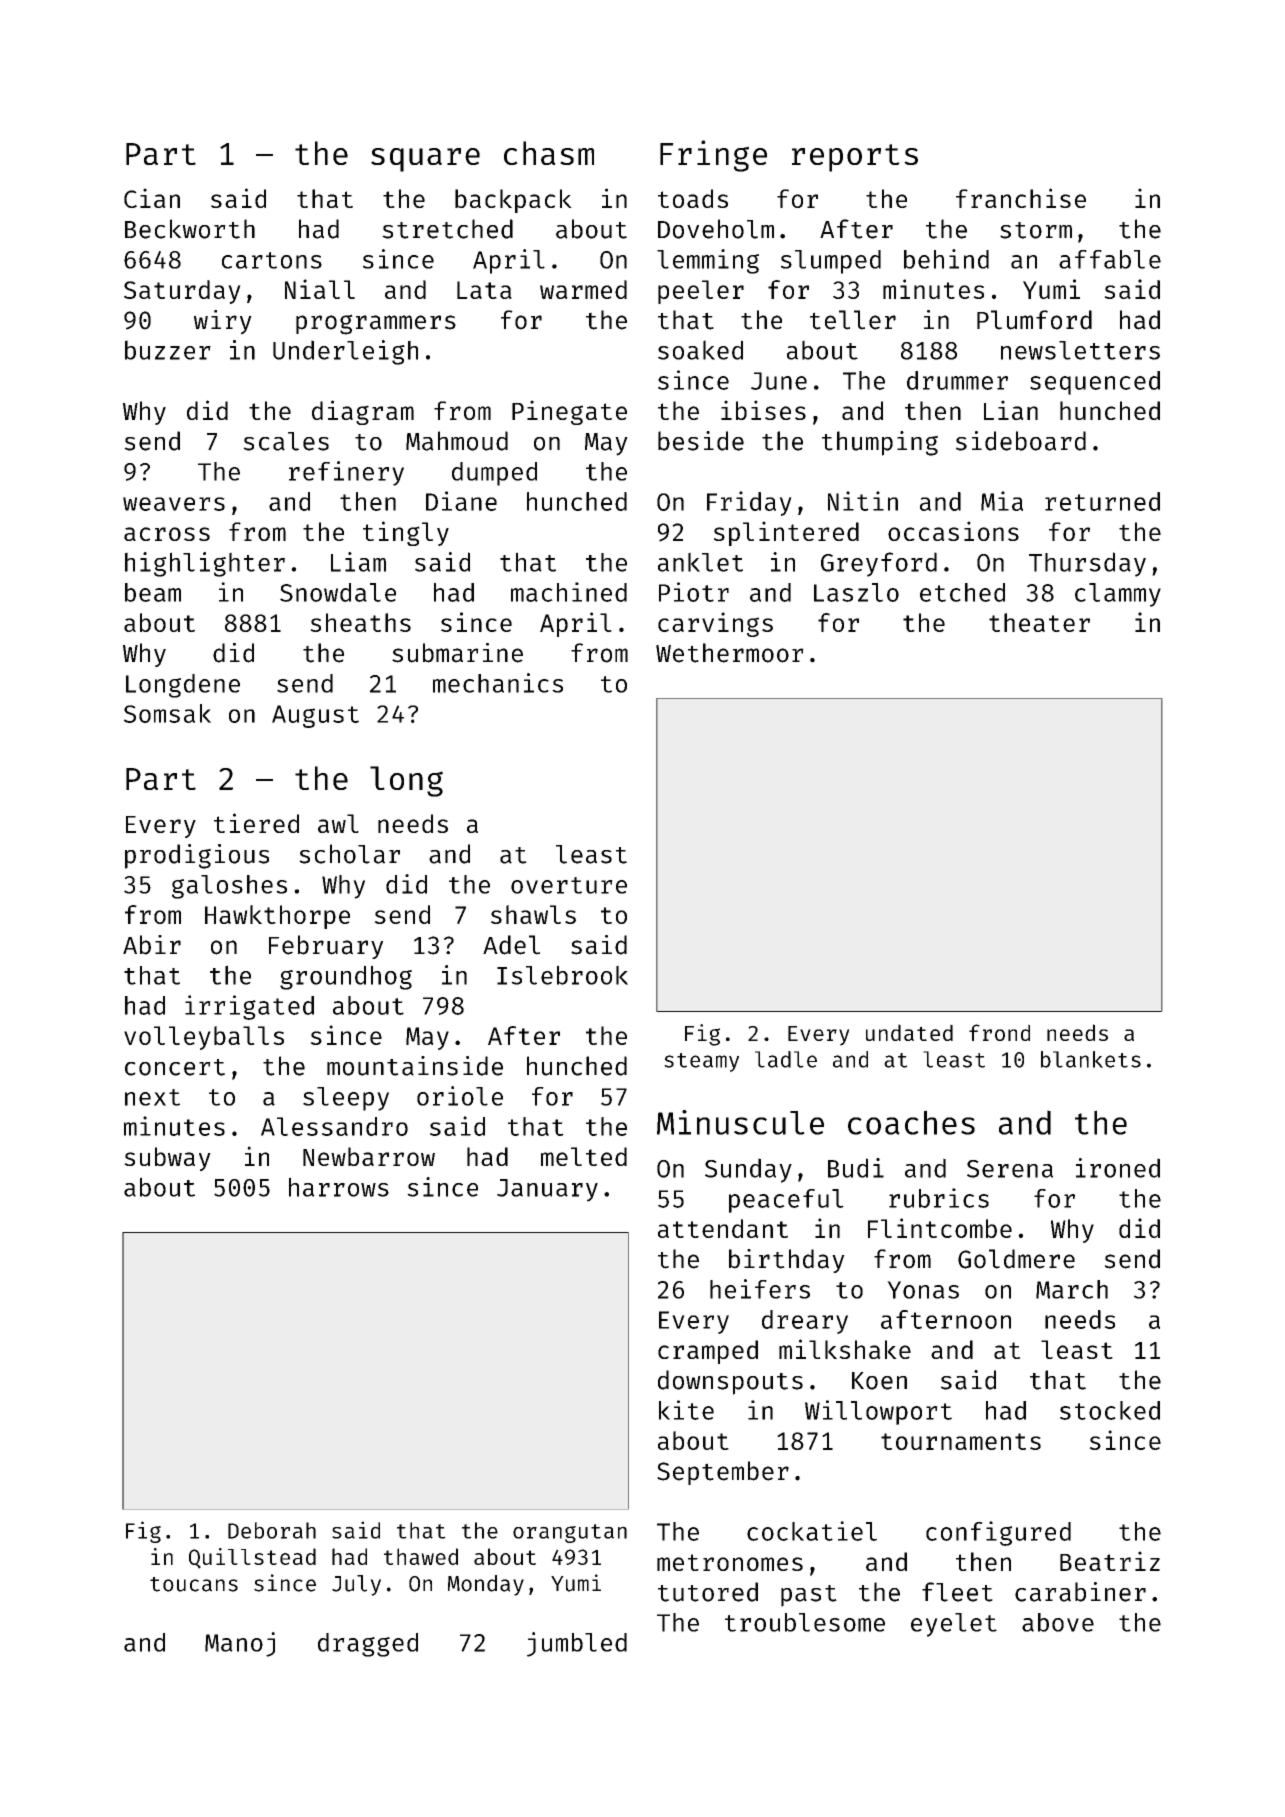 This image has height=1817, width=1285. What do you see at coordinates (1072, 1289) in the image?
I see `March` at bounding box center [1072, 1289].
